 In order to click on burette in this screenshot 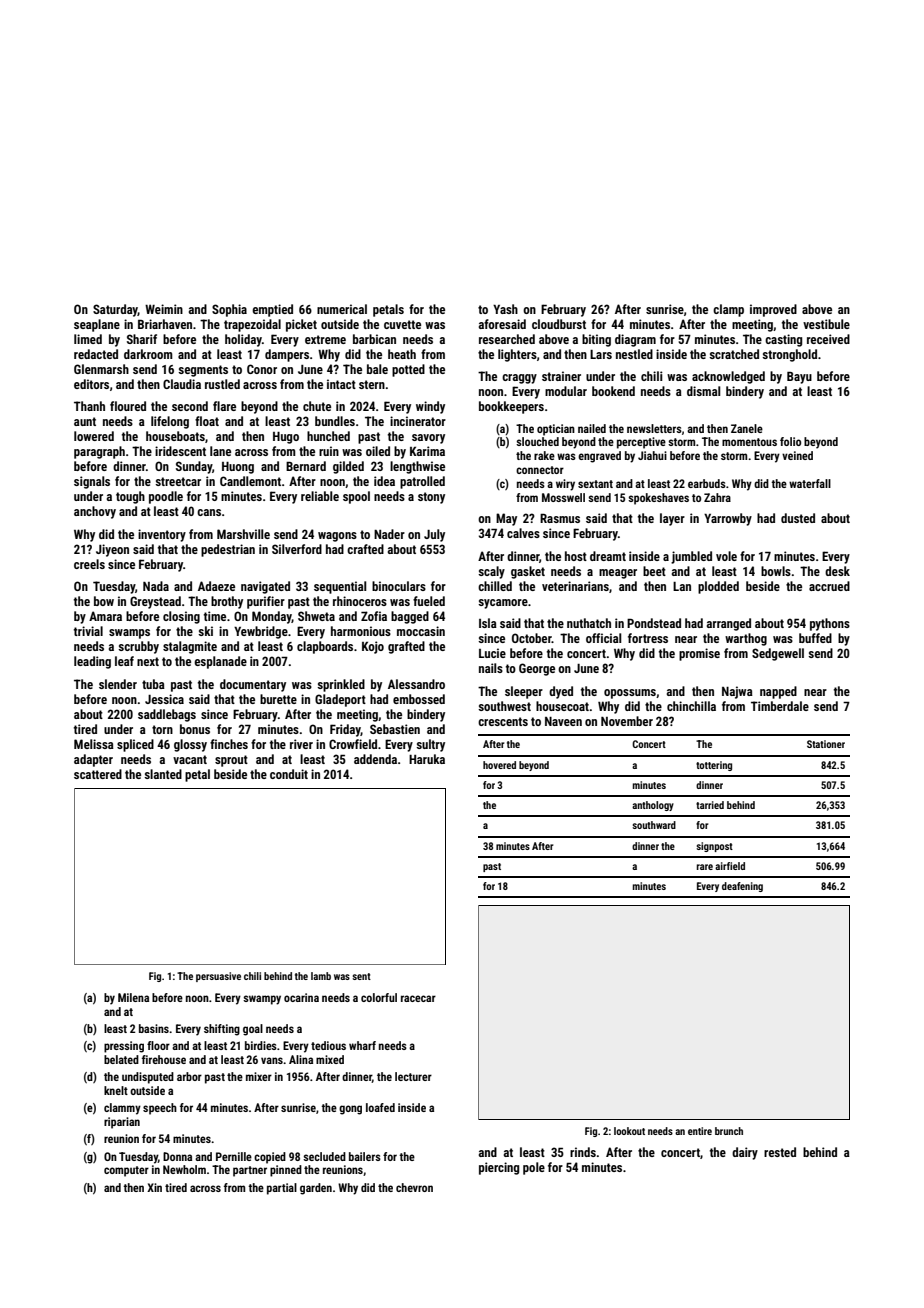, I will do `click(278, 699)`.
